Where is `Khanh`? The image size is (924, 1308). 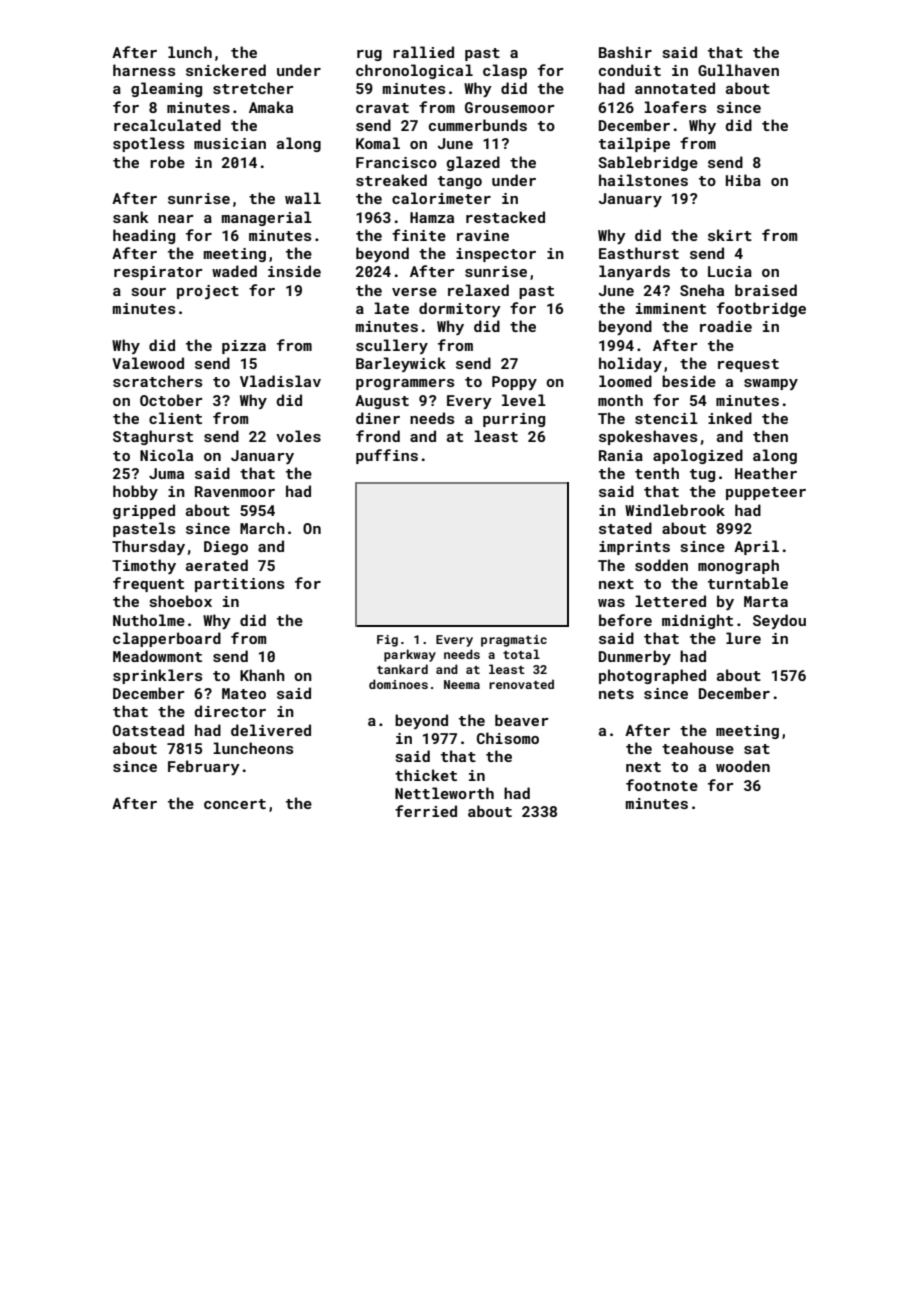
Khanh is located at coordinates (262, 675).
